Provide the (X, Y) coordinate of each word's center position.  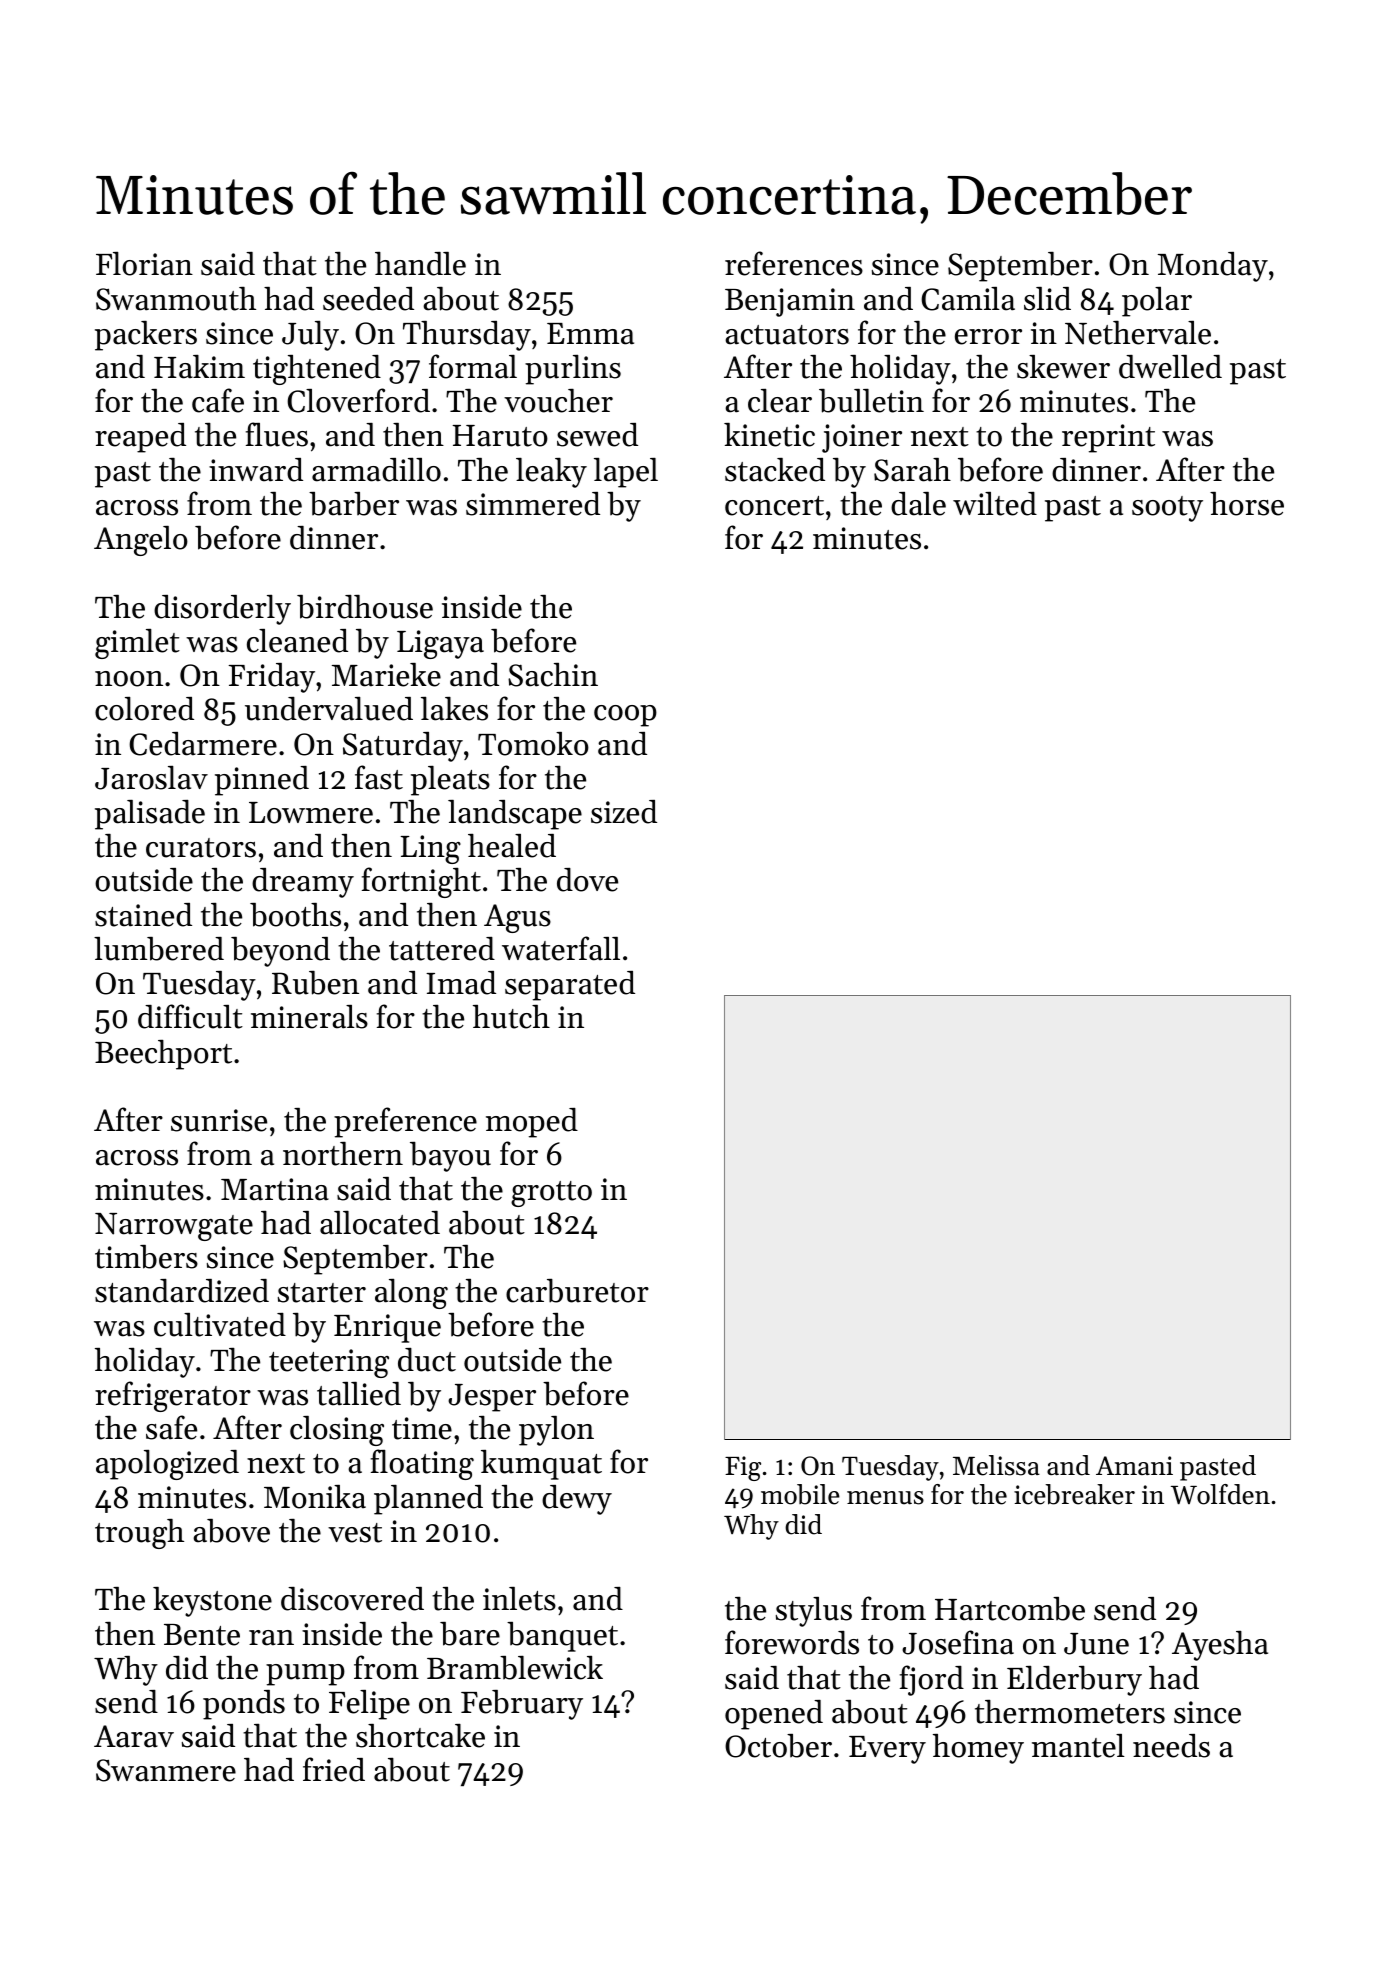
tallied (359, 1394)
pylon (556, 1431)
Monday (1213, 267)
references (794, 263)
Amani (1134, 1465)
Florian (144, 264)
